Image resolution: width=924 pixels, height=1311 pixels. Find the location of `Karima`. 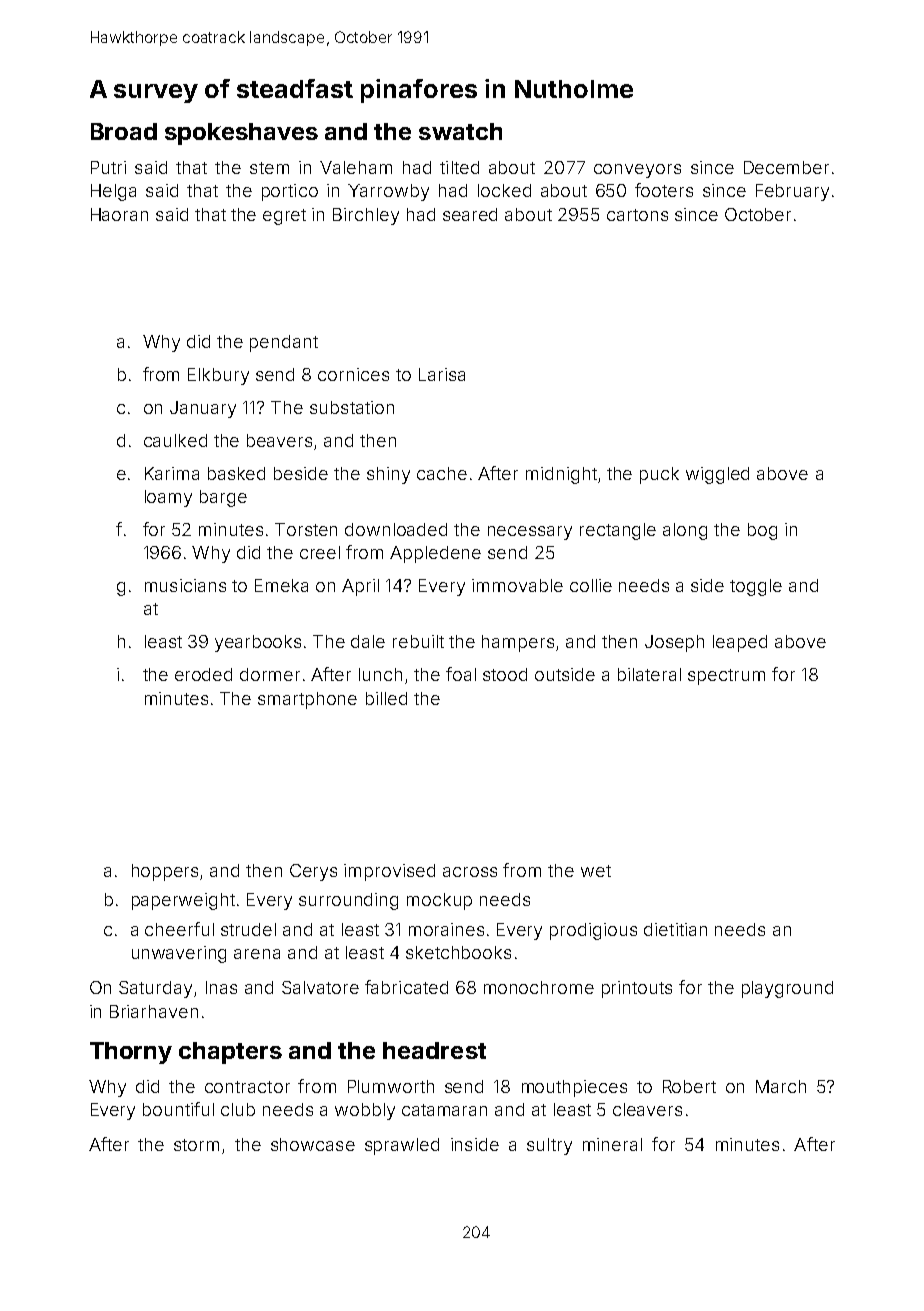

Karima is located at coordinates (172, 473).
